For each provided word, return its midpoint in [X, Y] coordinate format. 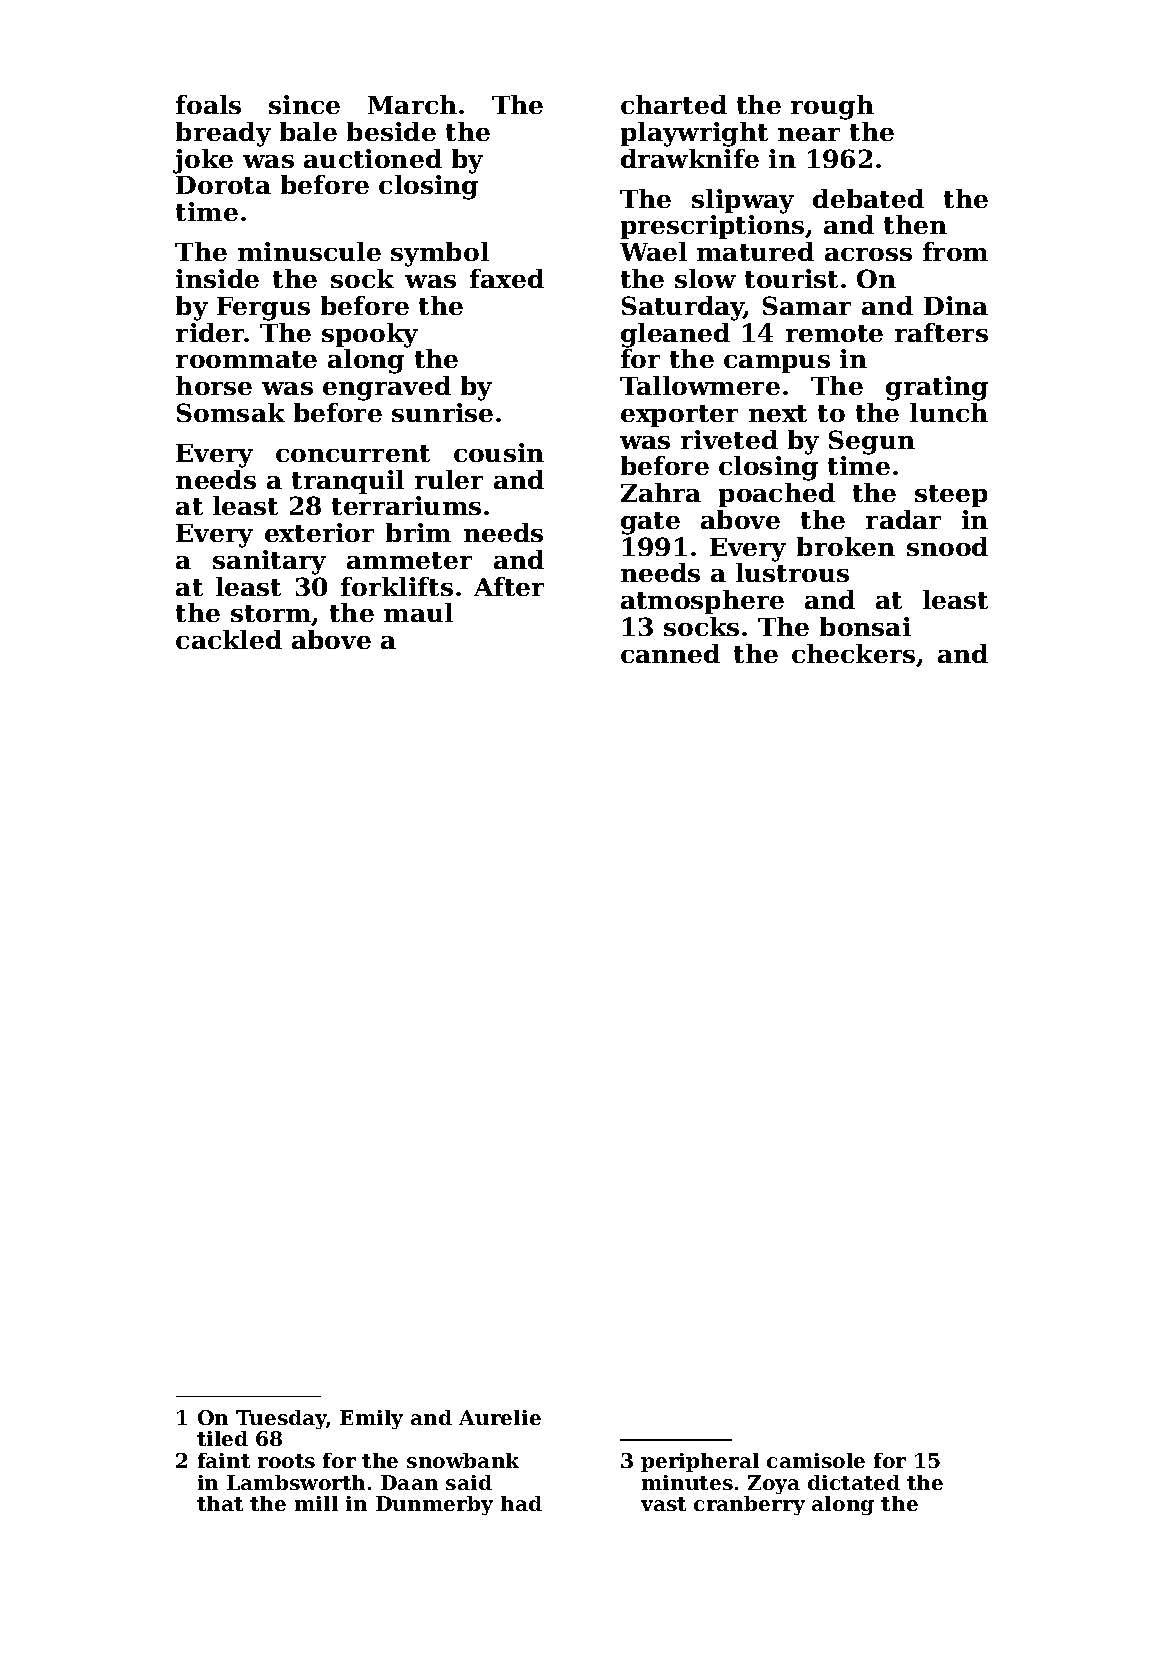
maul [418, 612]
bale [308, 131]
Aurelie [500, 1417]
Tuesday [281, 1419]
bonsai [865, 626]
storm [271, 615]
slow [705, 278]
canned [670, 653]
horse [214, 385]
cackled [229, 639]
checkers [853, 653]
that [220, 1503]
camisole [816, 1460]
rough [832, 107]
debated [868, 198]
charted [674, 104]
